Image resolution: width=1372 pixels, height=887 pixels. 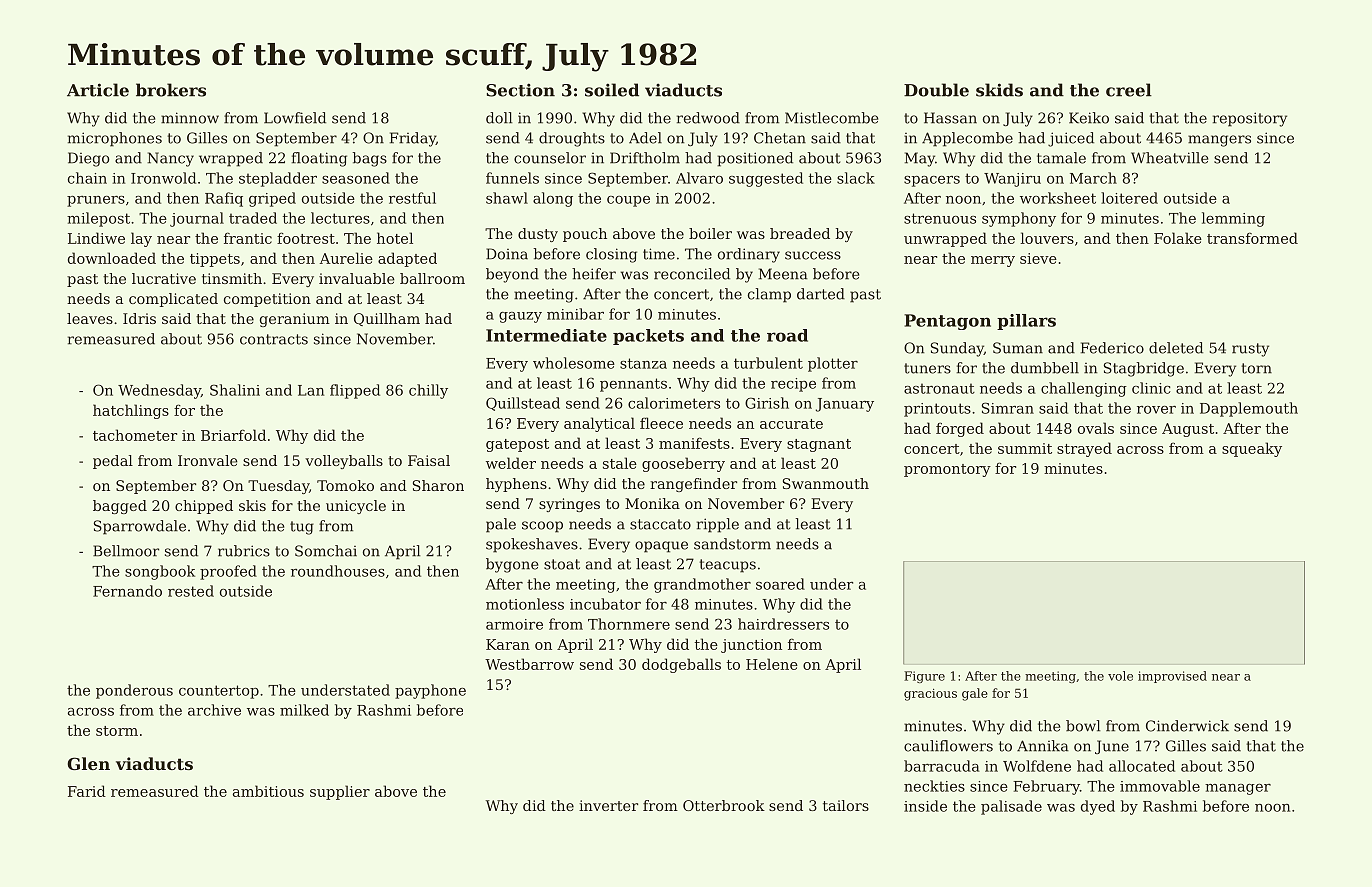 What do you see at coordinates (1120, 676) in the document?
I see `vole` at bounding box center [1120, 676].
